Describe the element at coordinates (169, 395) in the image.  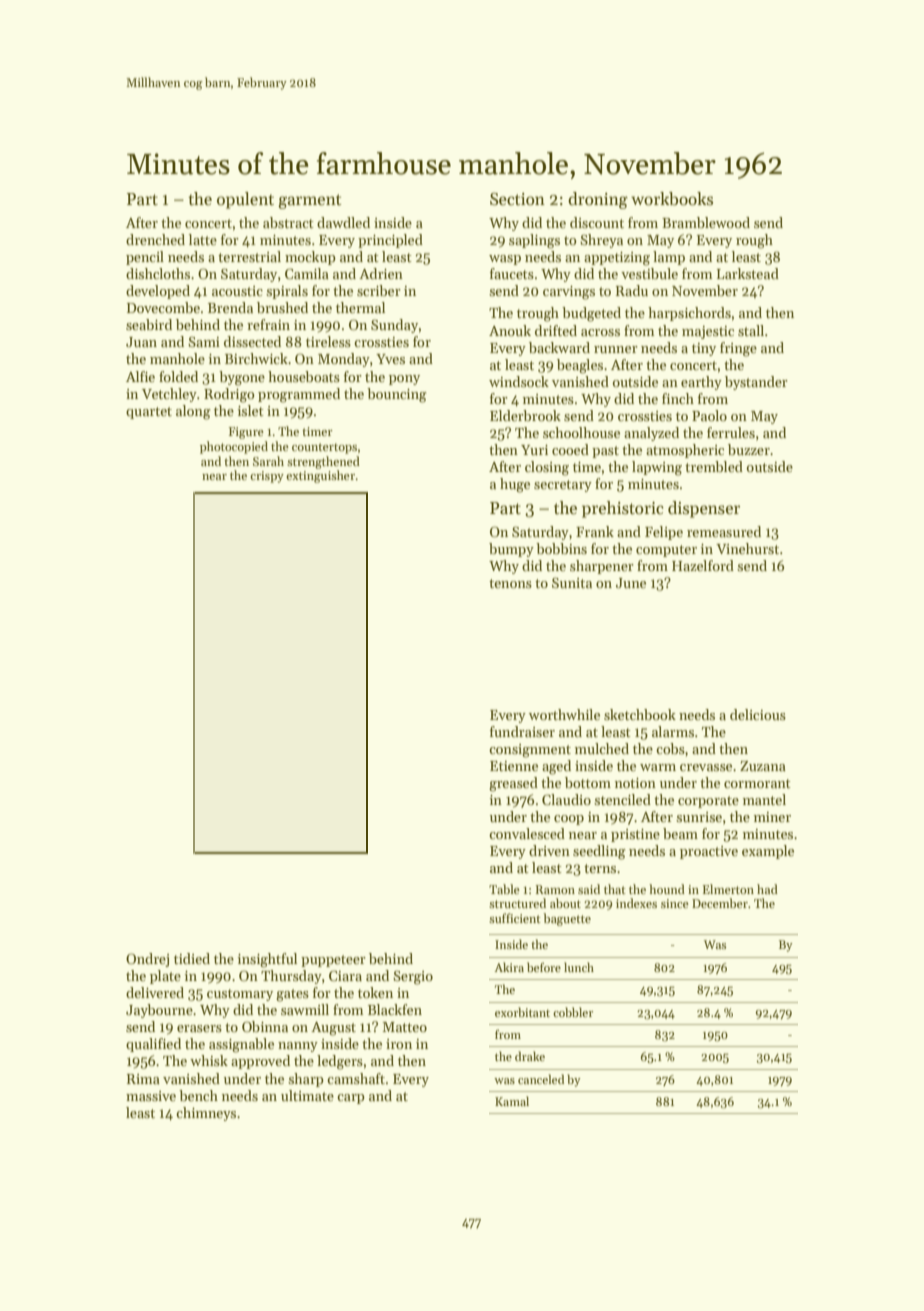
I see `Vetchley` at that location.
